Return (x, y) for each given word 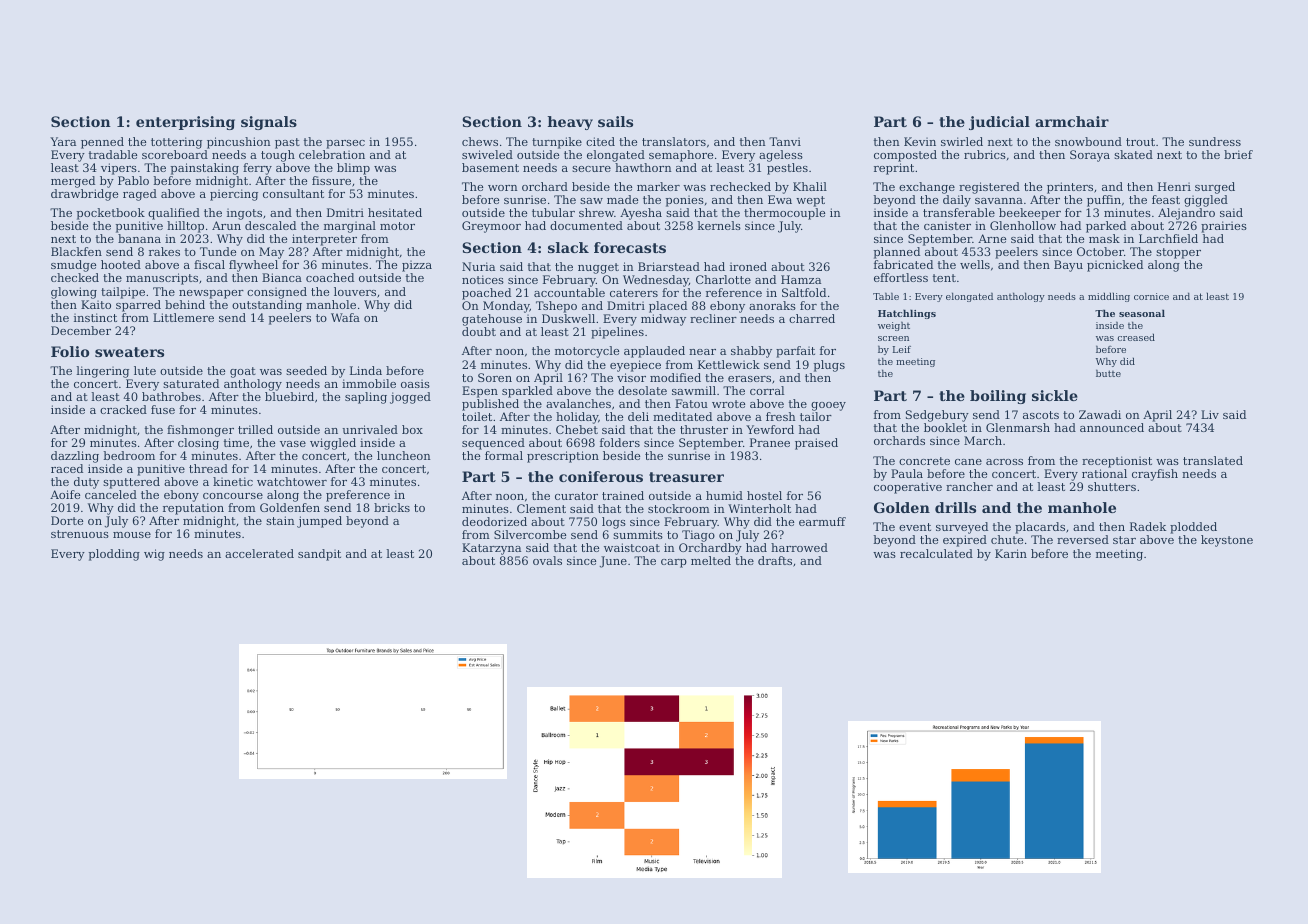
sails (615, 121)
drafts (775, 560)
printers (1070, 188)
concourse (233, 496)
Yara (63, 141)
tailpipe (123, 293)
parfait (795, 352)
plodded (1193, 528)
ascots (1041, 415)
